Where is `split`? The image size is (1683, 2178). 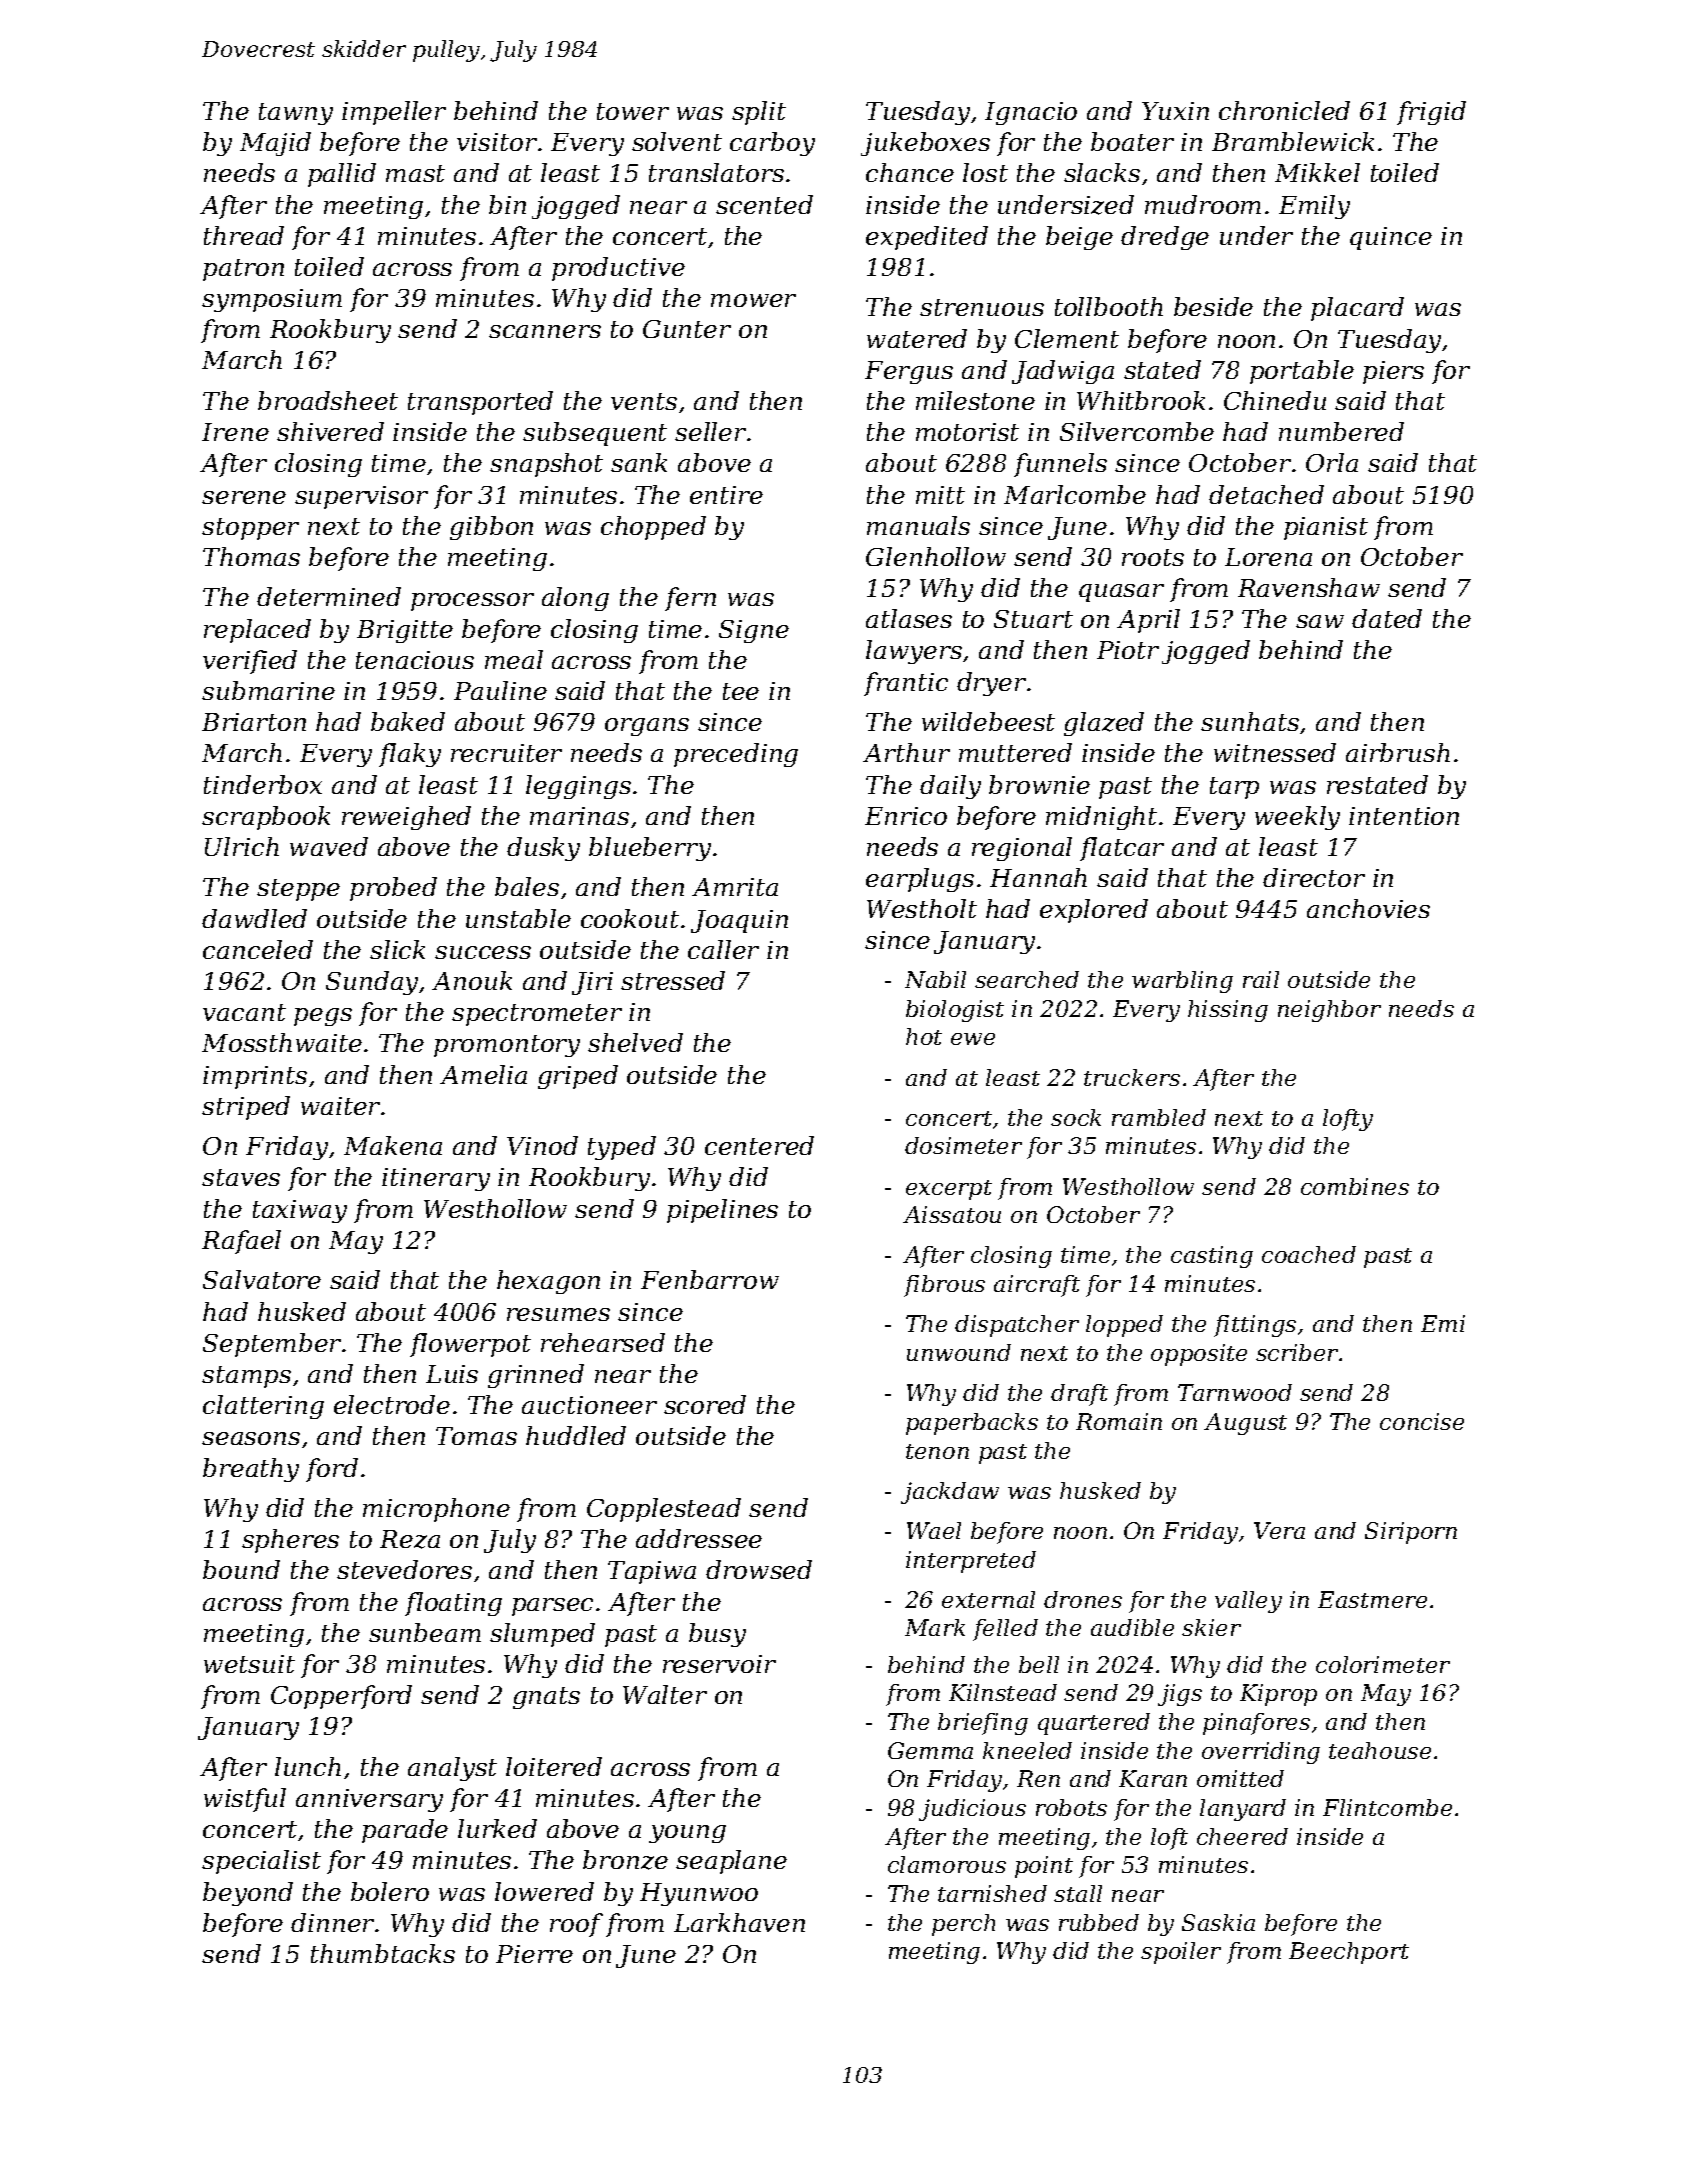
split is located at coordinates (759, 113).
